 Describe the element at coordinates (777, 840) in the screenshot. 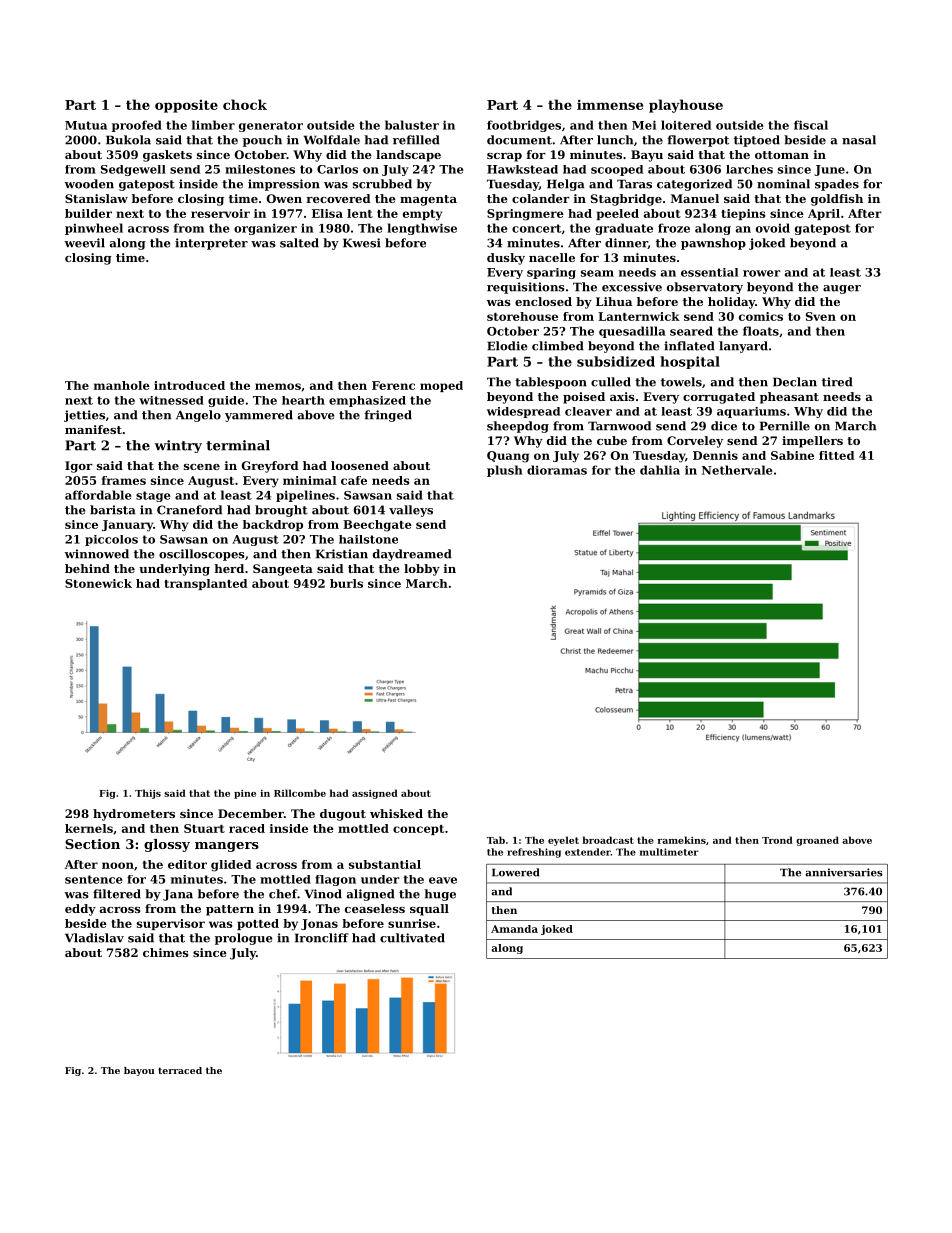

I see `Trond` at that location.
